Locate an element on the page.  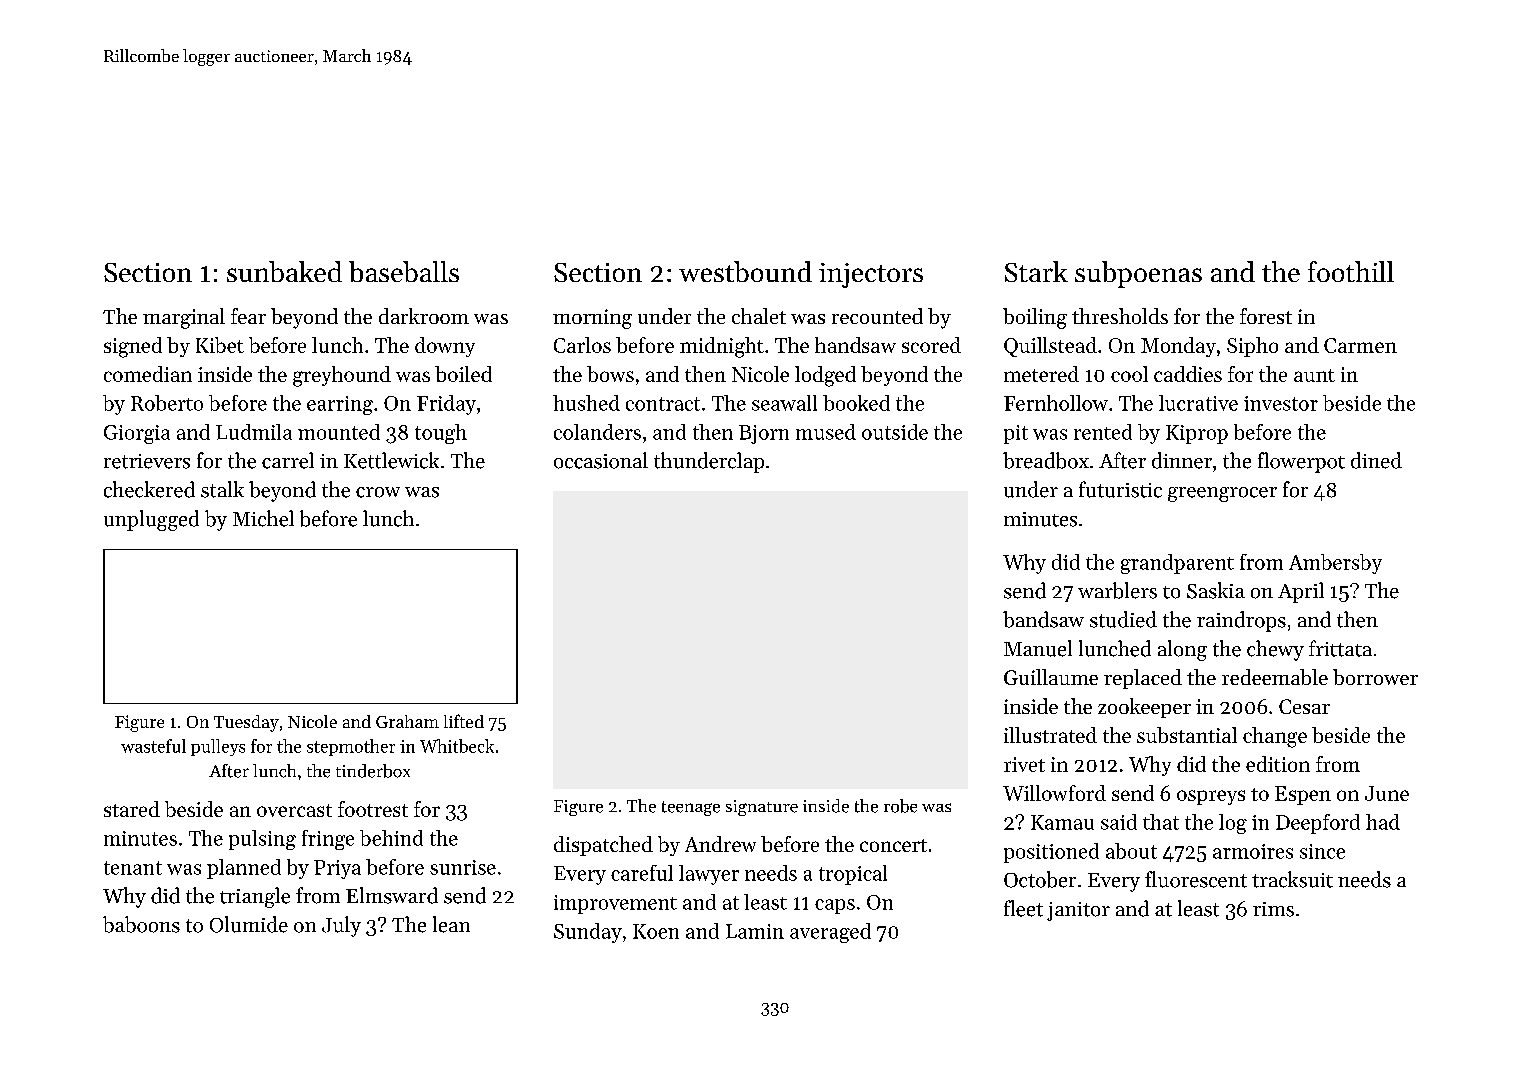
lifted is located at coordinates (464, 721).
